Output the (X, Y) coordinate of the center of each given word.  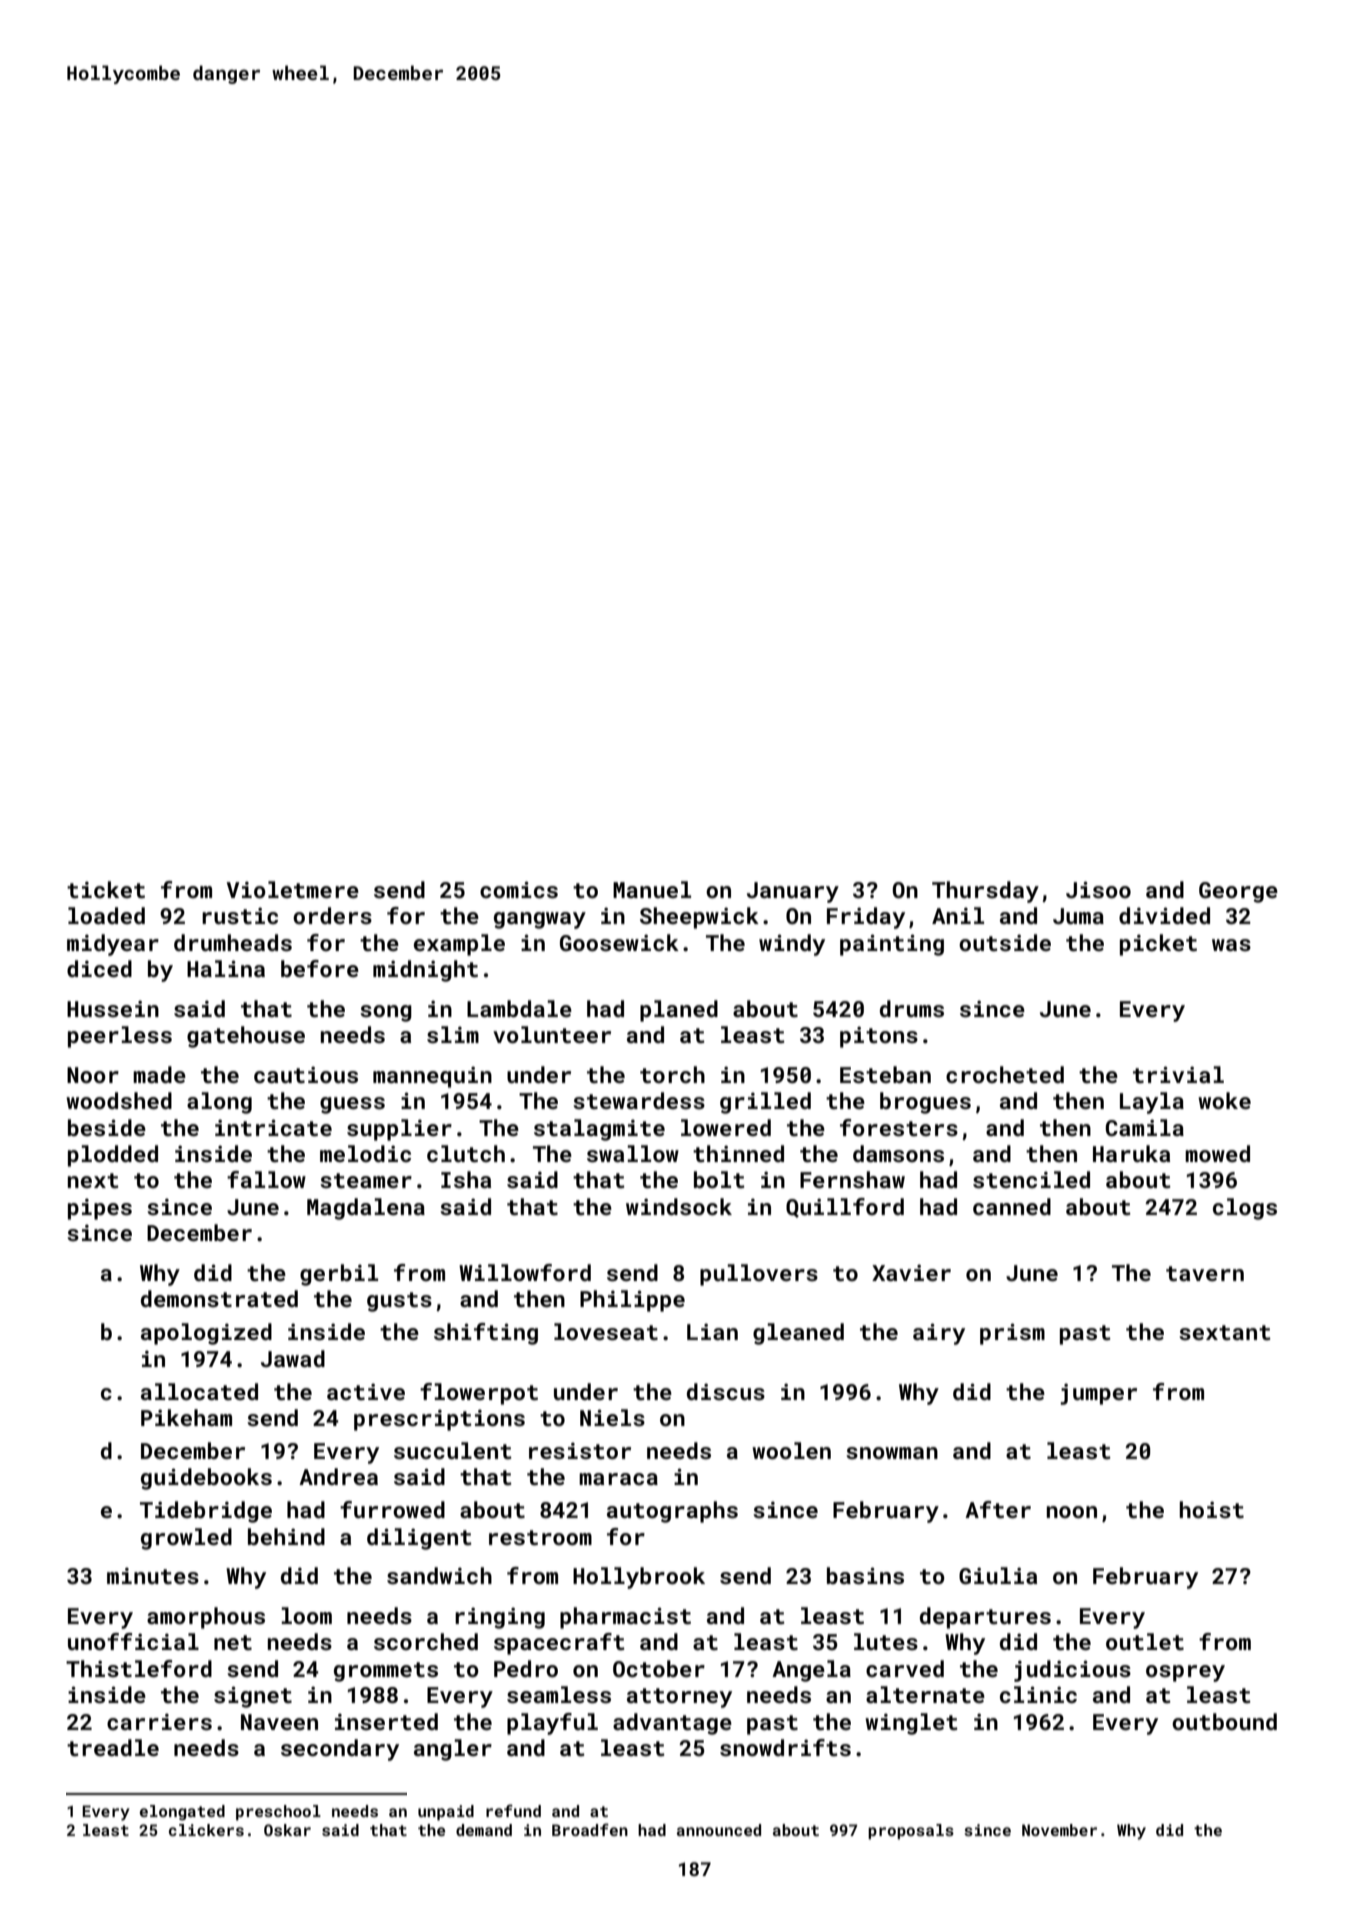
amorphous (206, 1618)
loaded (106, 915)
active (366, 1391)
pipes (100, 1209)
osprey (1185, 1673)
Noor (93, 1075)
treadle (113, 1747)
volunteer (552, 1034)
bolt (719, 1179)
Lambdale (519, 1008)
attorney (679, 1698)
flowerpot (479, 1394)
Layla (1152, 1103)
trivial (1178, 1074)
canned (1012, 1206)
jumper (1098, 1394)
